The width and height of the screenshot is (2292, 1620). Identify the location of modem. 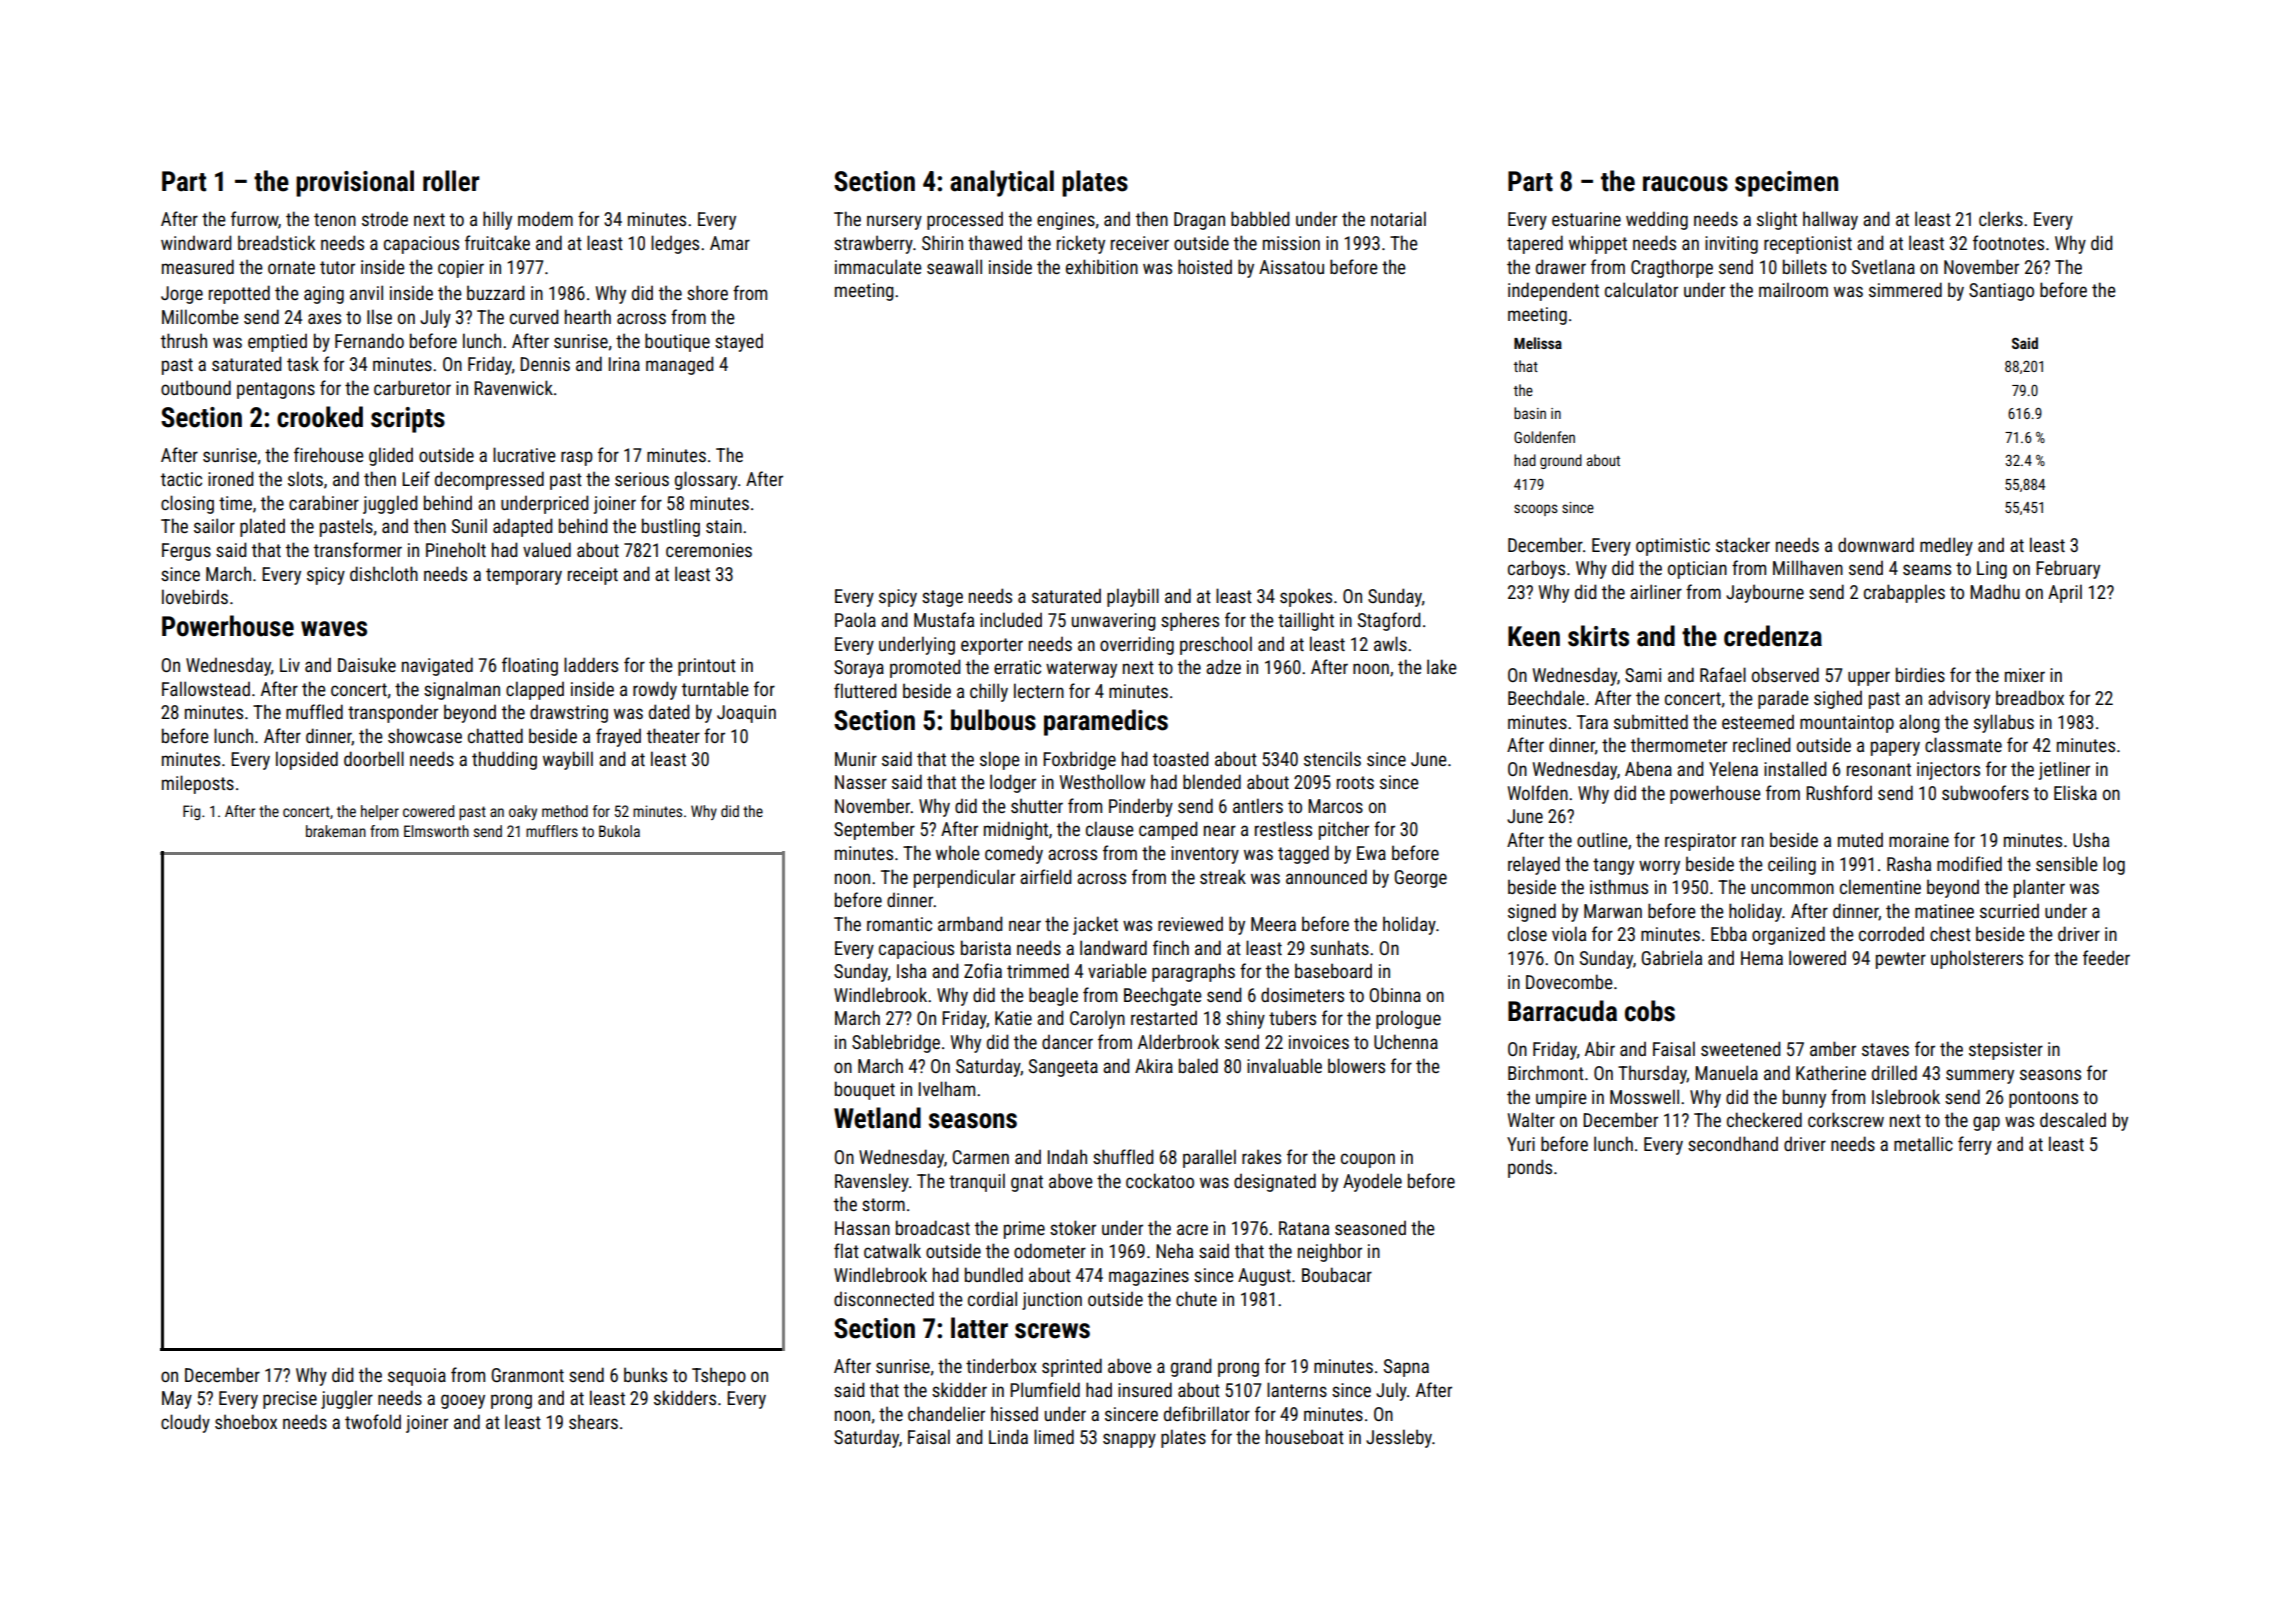
(545, 218).
